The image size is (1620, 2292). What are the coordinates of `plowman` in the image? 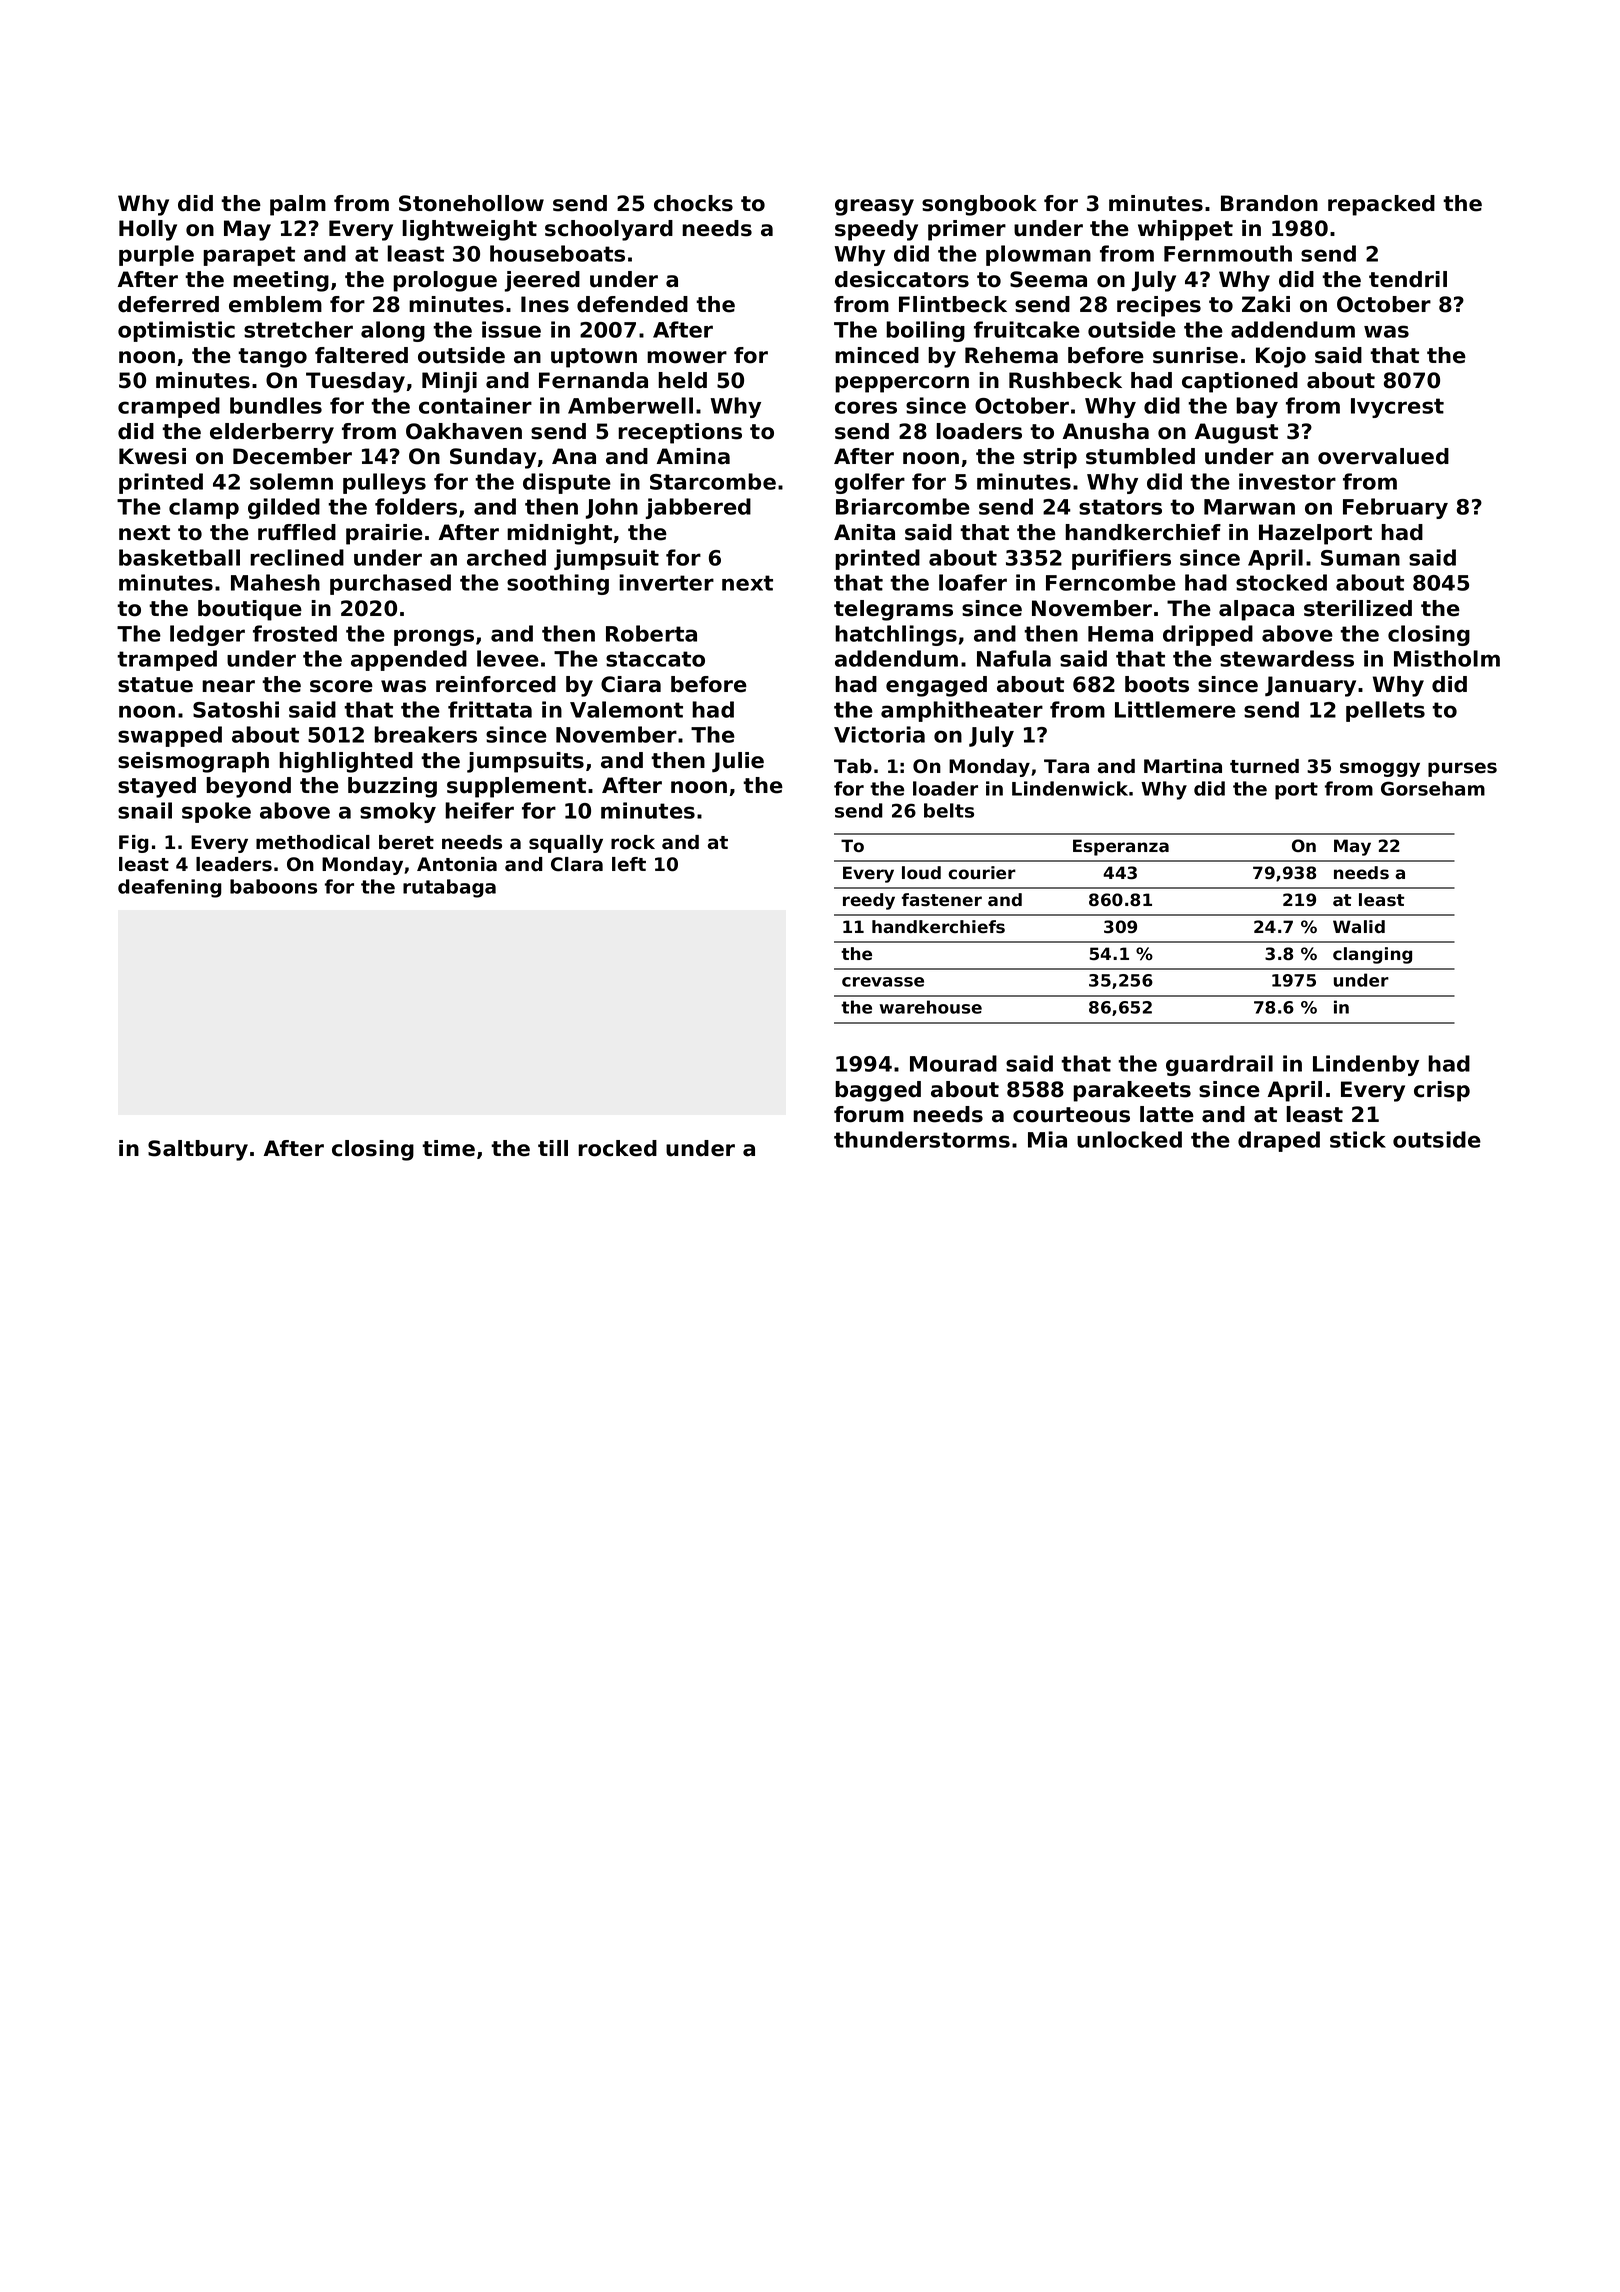 It's located at (1038, 255).
